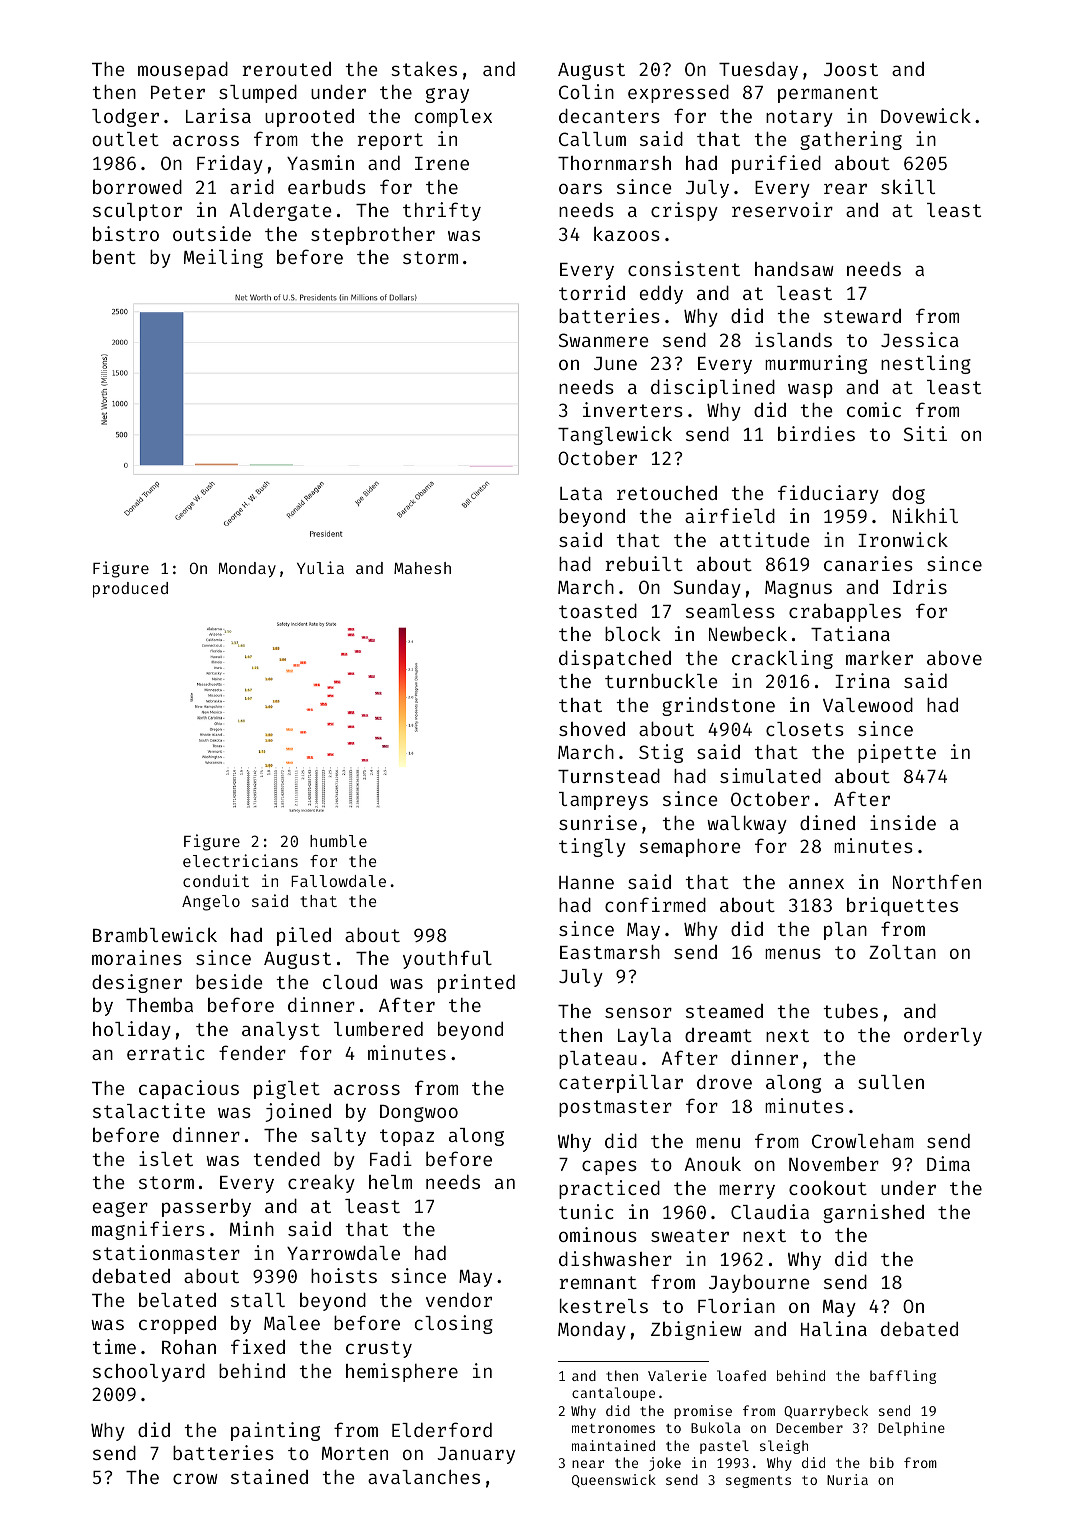 The height and width of the image is (1536, 1086). I want to click on Jessica, so click(920, 339).
